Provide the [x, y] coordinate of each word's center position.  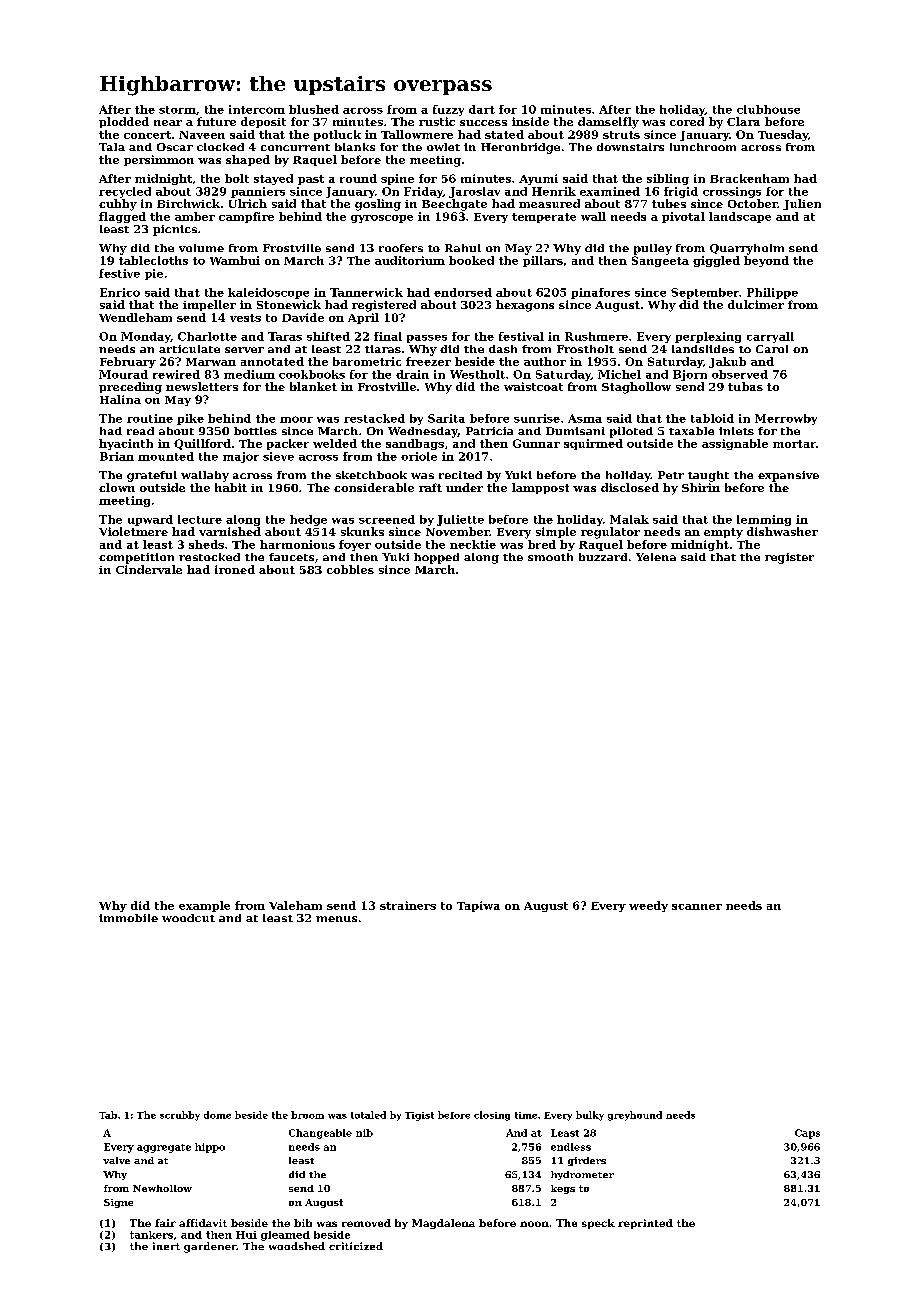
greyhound [635, 1116]
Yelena [656, 557]
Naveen [202, 135]
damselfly [608, 123]
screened [387, 519]
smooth [550, 557]
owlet [443, 147]
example [204, 906]
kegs [563, 1189]
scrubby [180, 1116]
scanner [697, 907]
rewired [176, 374]
